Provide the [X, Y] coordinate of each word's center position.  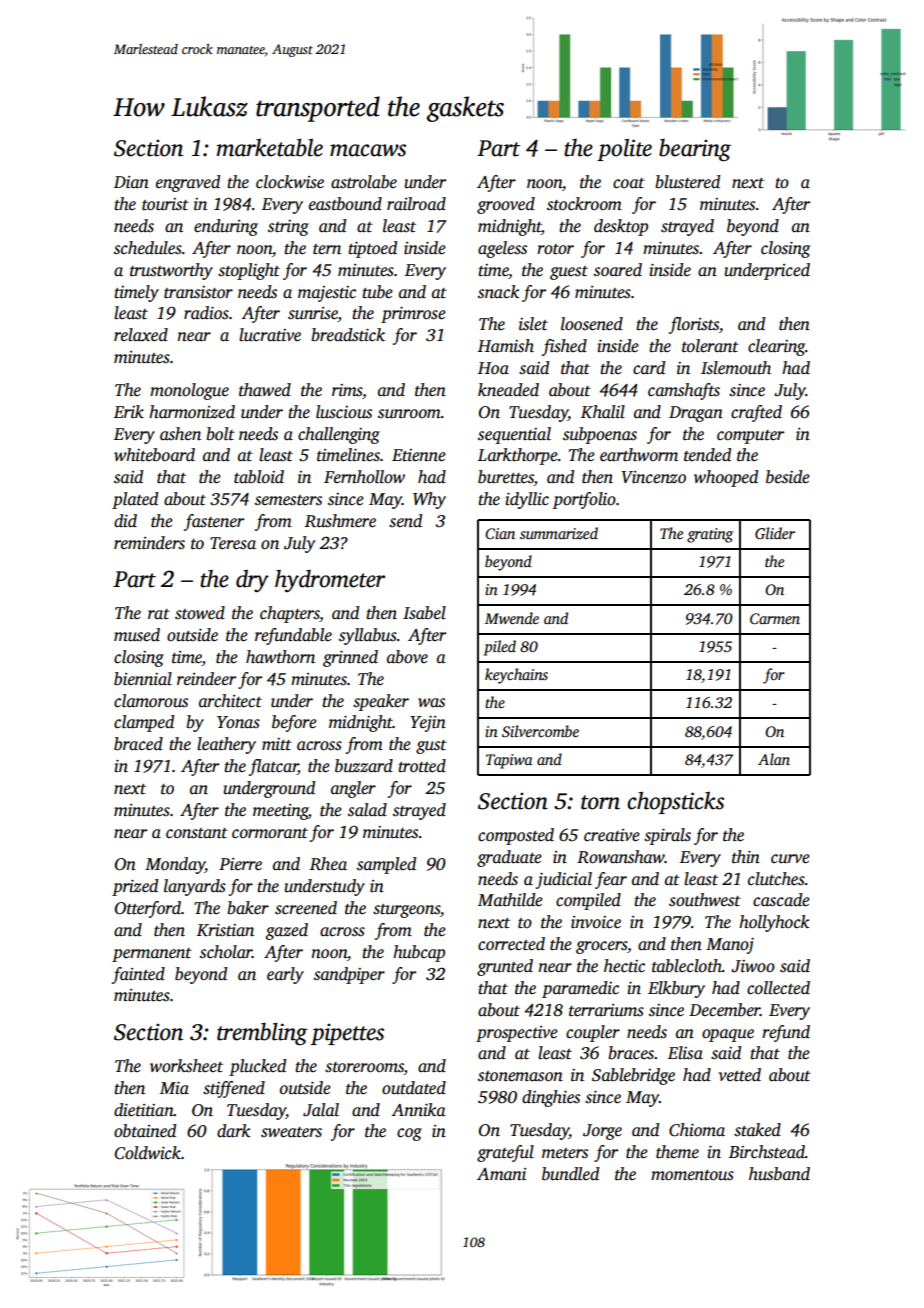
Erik [129, 411]
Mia [174, 1088]
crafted [756, 413]
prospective [517, 1034]
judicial [564, 880]
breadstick [348, 335]
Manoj [730, 946]
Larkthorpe [518, 456]
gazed [286, 931]
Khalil [603, 412]
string [288, 228]
